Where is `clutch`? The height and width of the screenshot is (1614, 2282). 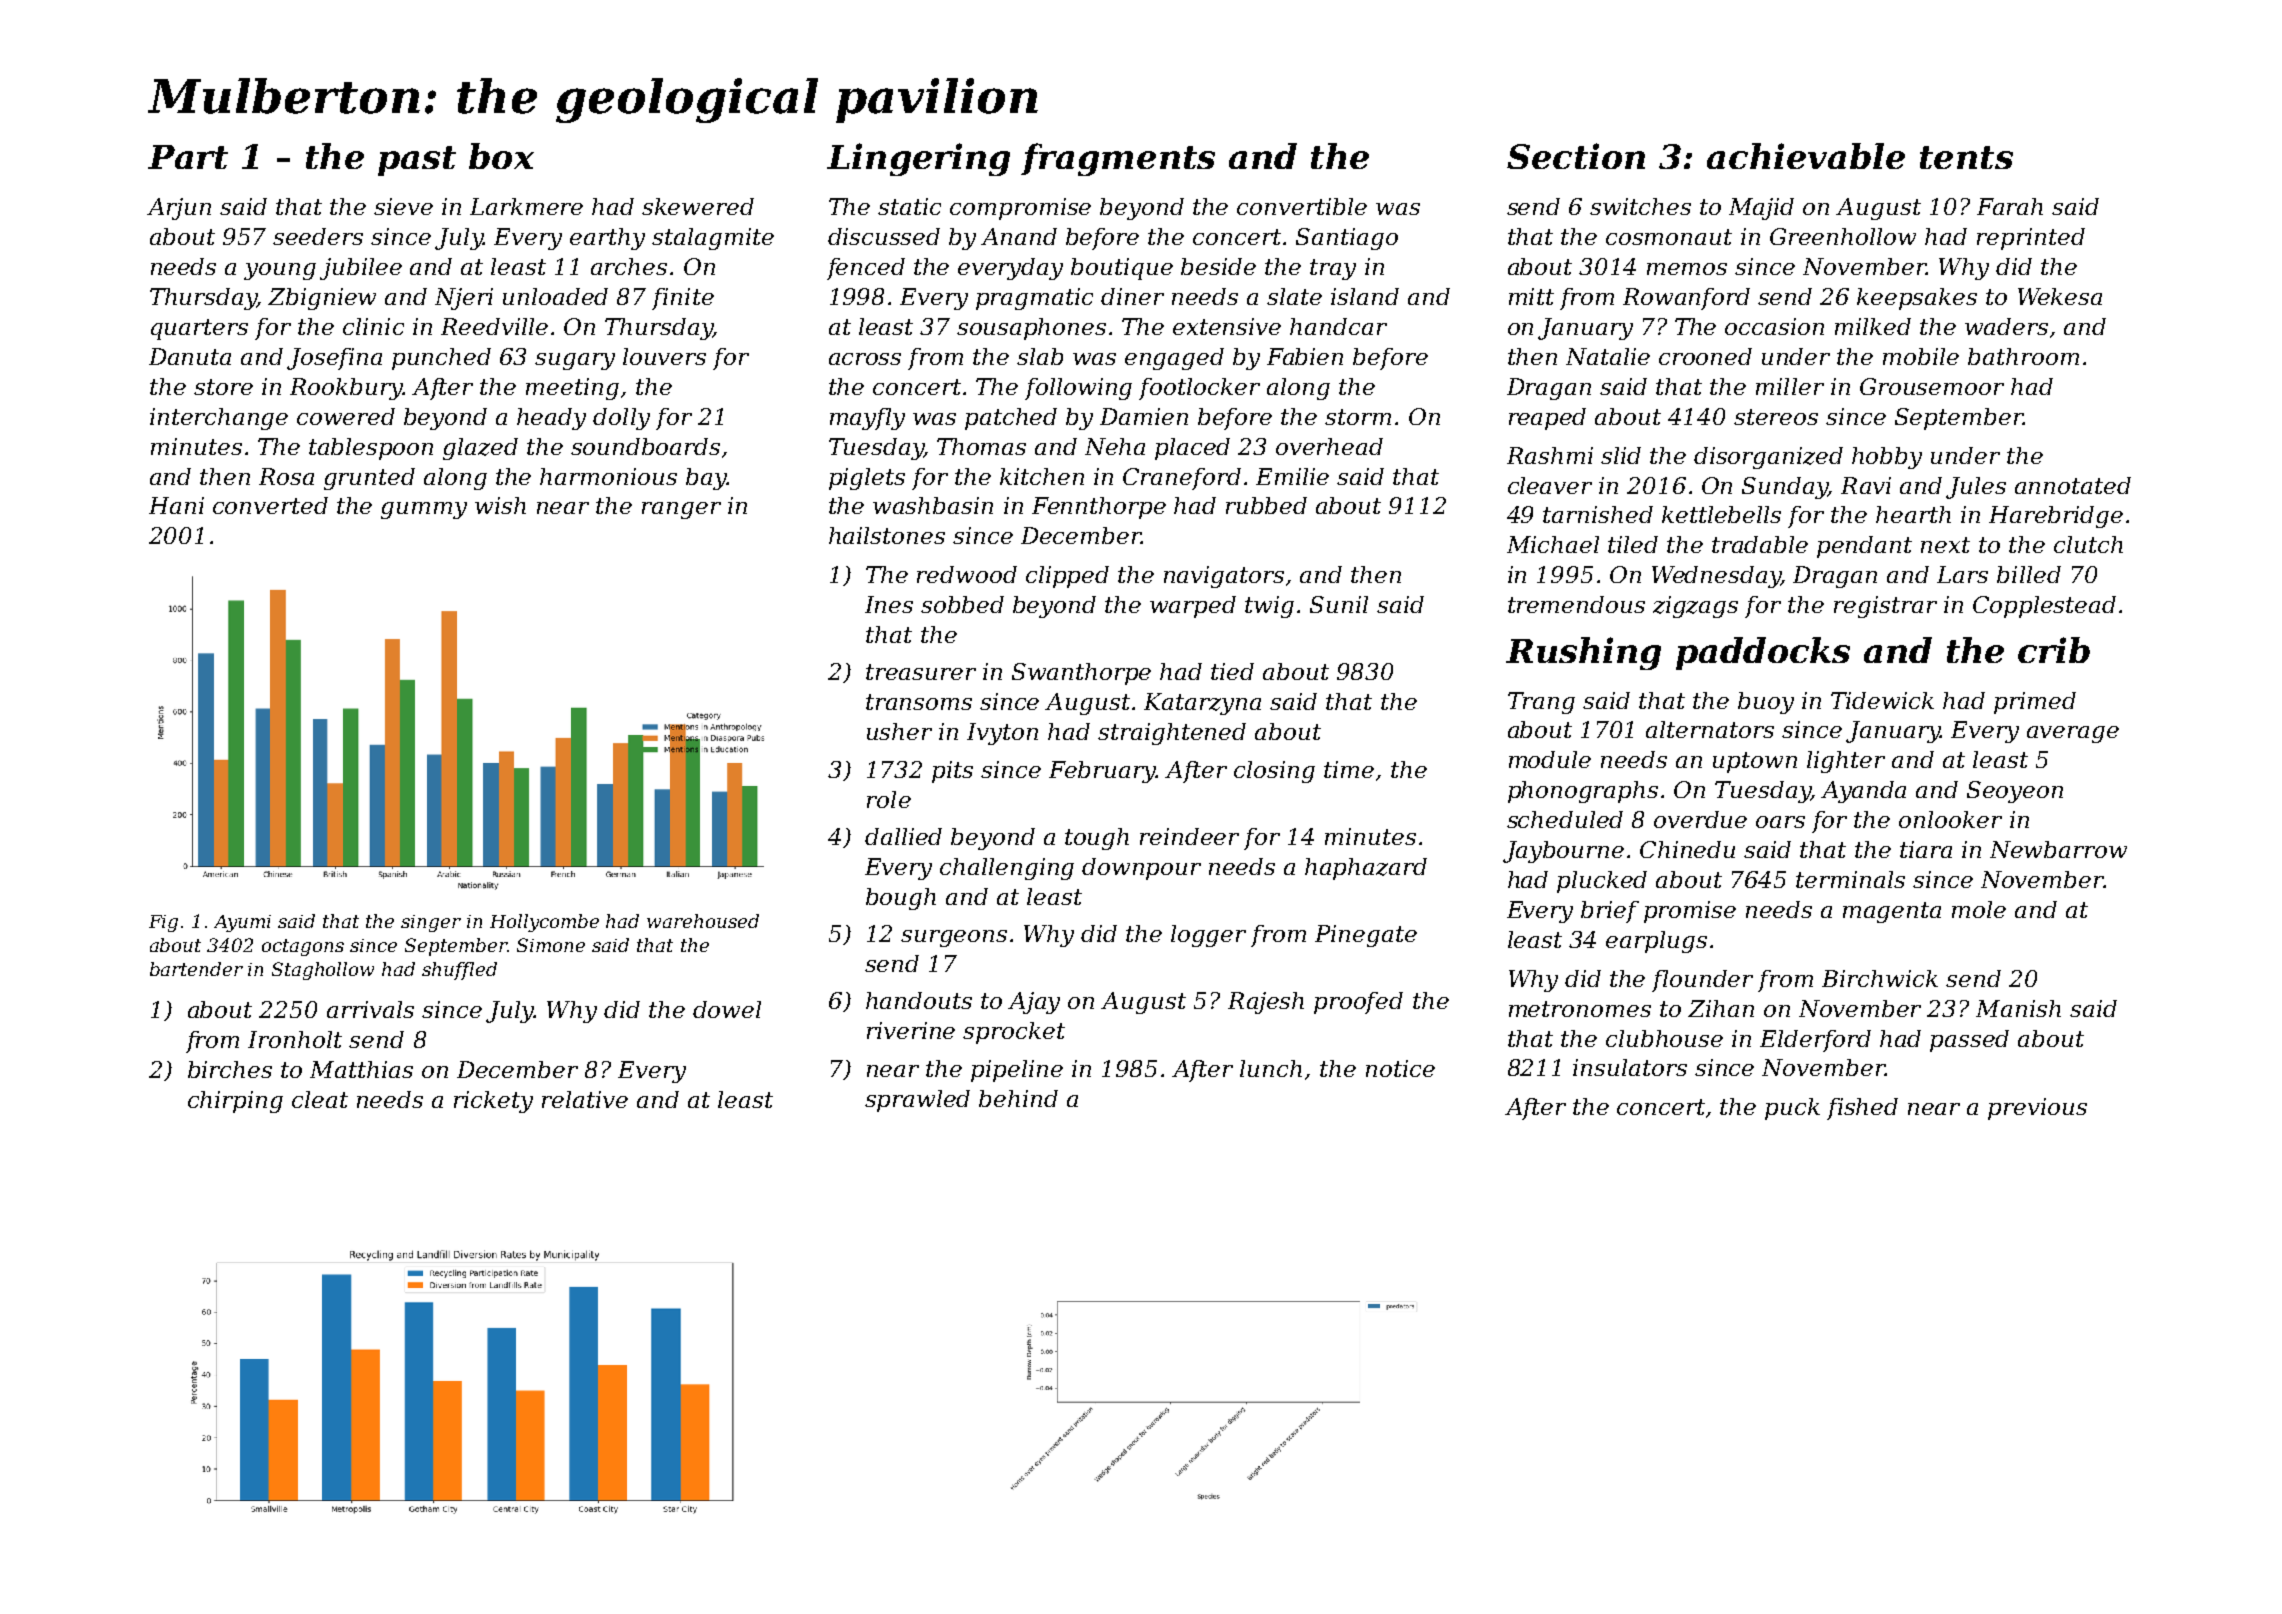 clutch is located at coordinates (2088, 544).
